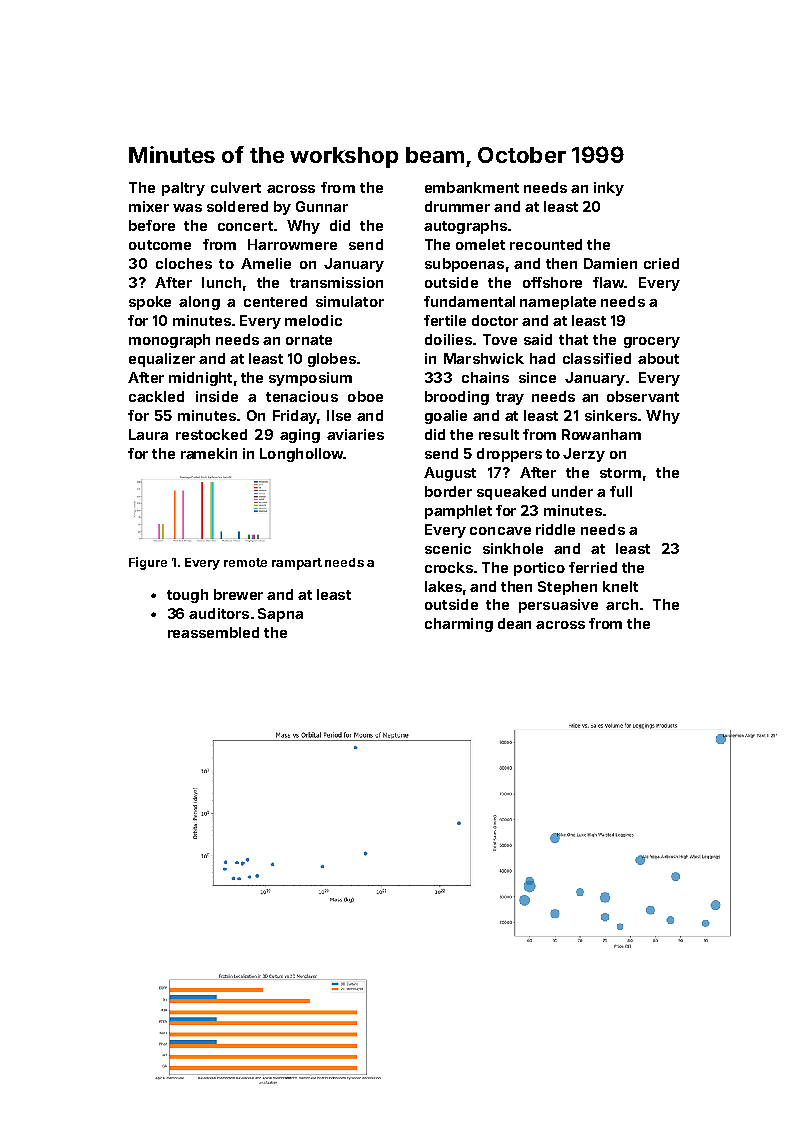 Image resolution: width=808 pixels, height=1147 pixels. I want to click on inky, so click(609, 189).
